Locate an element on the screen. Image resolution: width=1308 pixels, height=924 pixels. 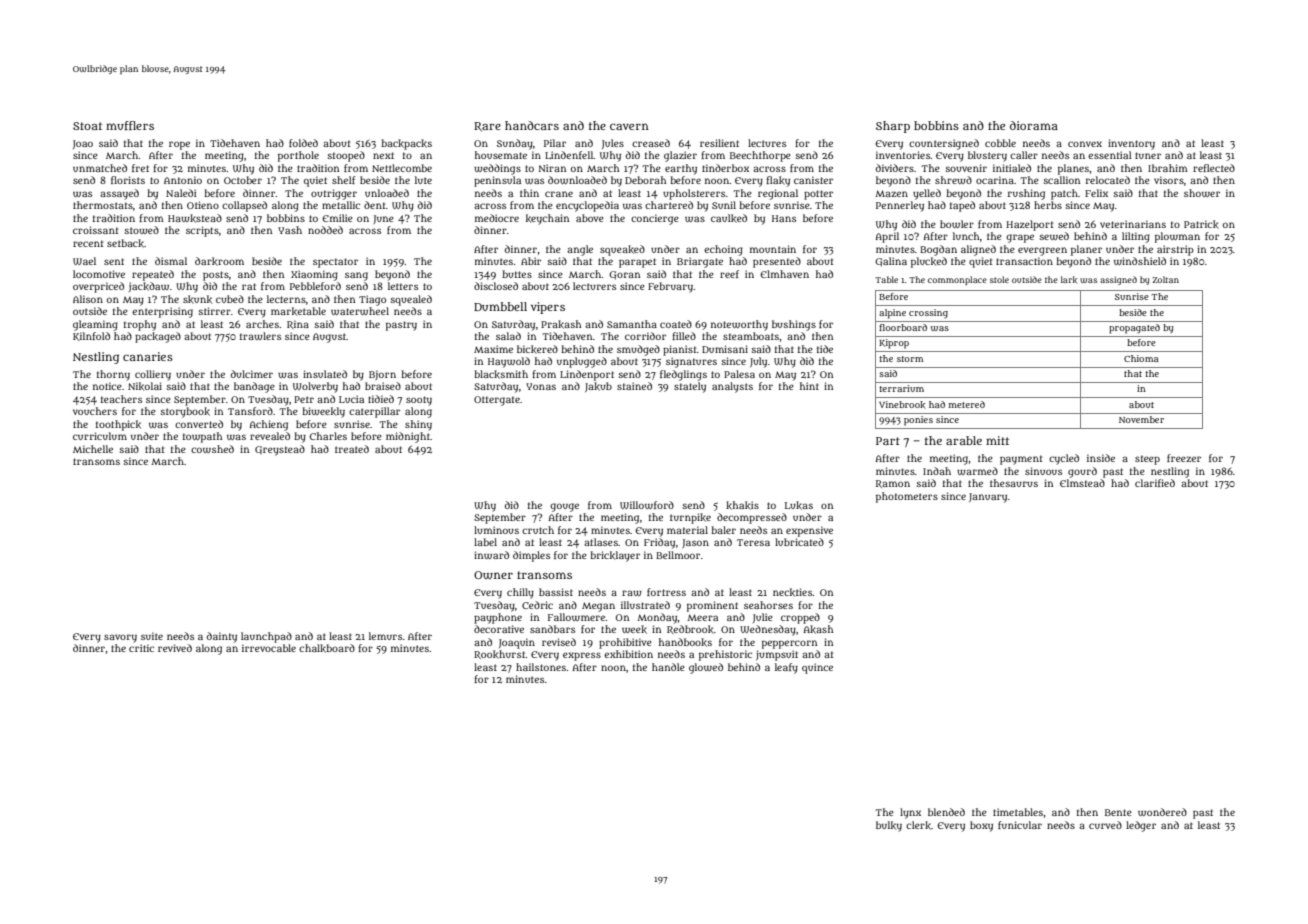
bulky is located at coordinates (889, 826).
